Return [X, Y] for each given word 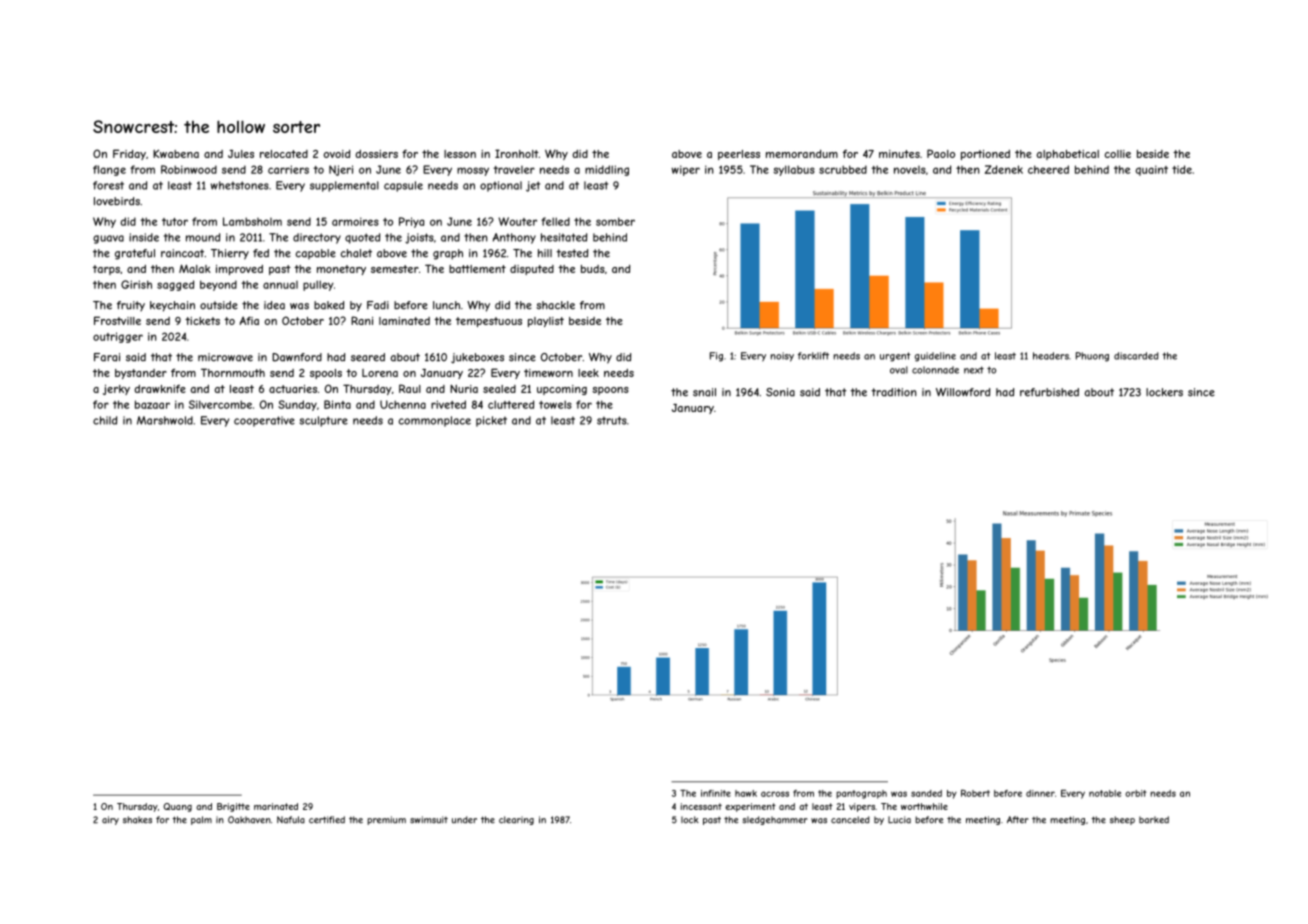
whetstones [240, 185]
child [105, 420]
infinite [716, 793]
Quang [177, 807]
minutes [899, 154]
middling [607, 170]
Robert [975, 793]
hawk [746, 793]
